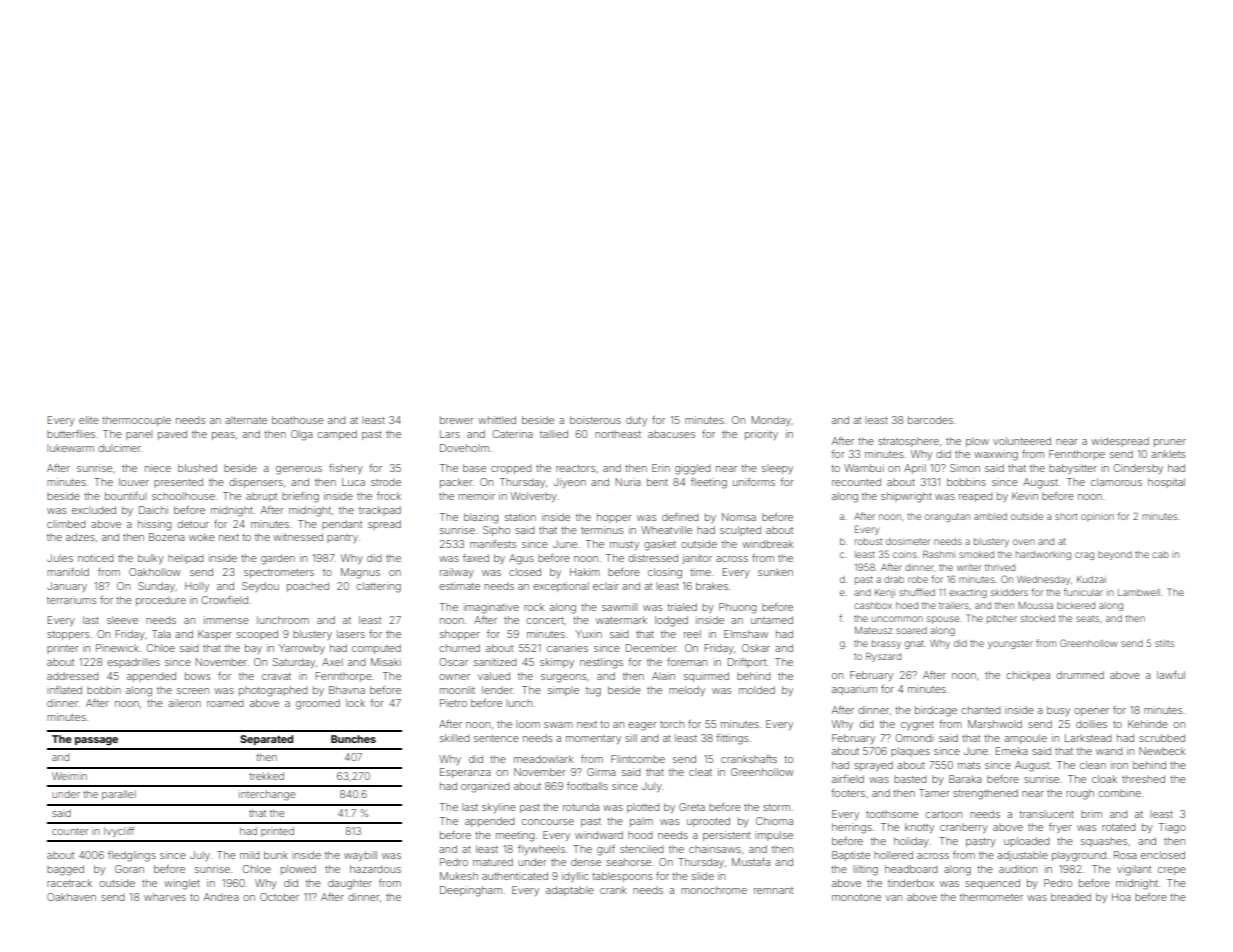  What do you see at coordinates (158, 468) in the page?
I see `niece` at bounding box center [158, 468].
